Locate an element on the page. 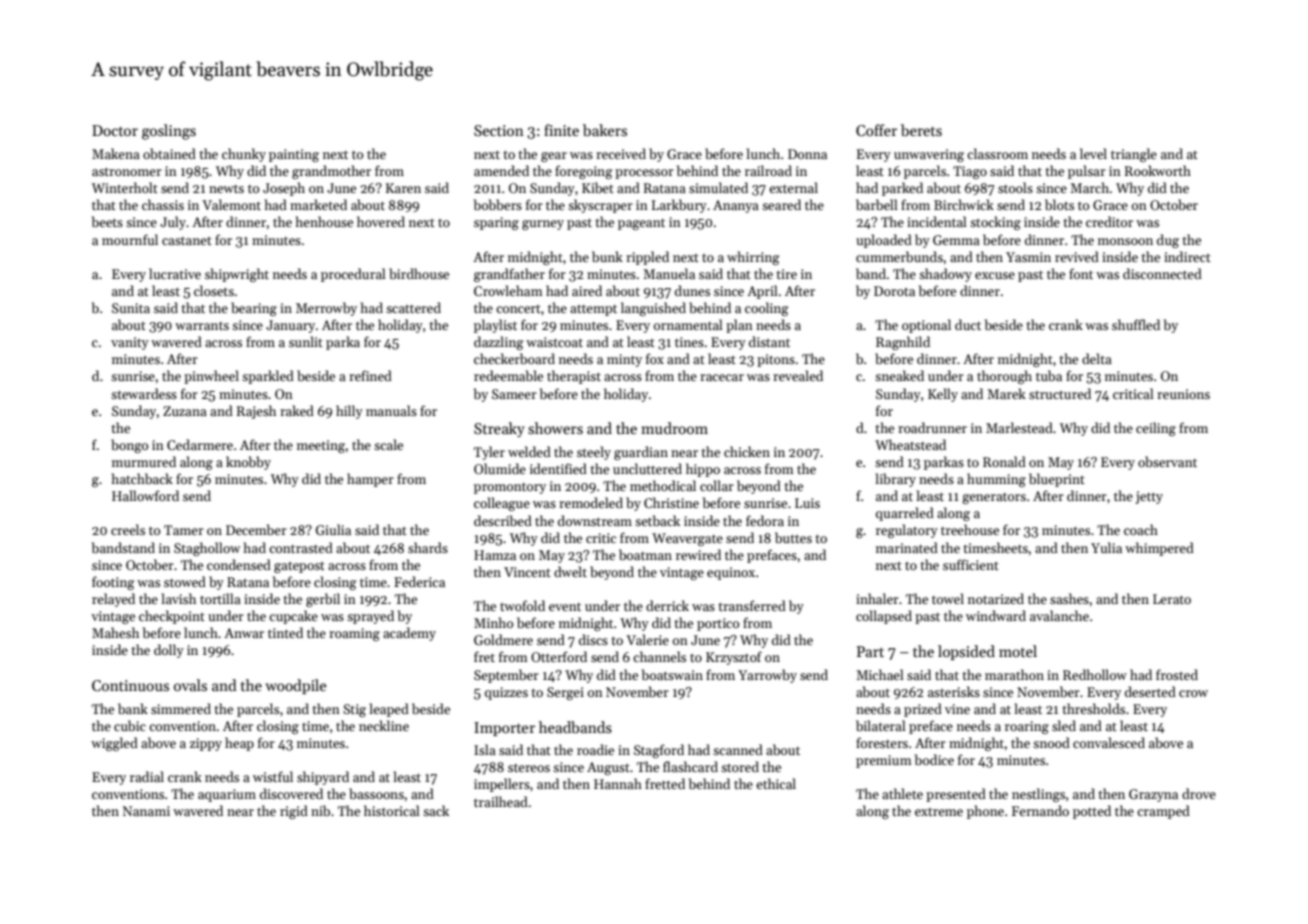 Image resolution: width=1308 pixels, height=924 pixels. blueprint is located at coordinates (1057, 480).
